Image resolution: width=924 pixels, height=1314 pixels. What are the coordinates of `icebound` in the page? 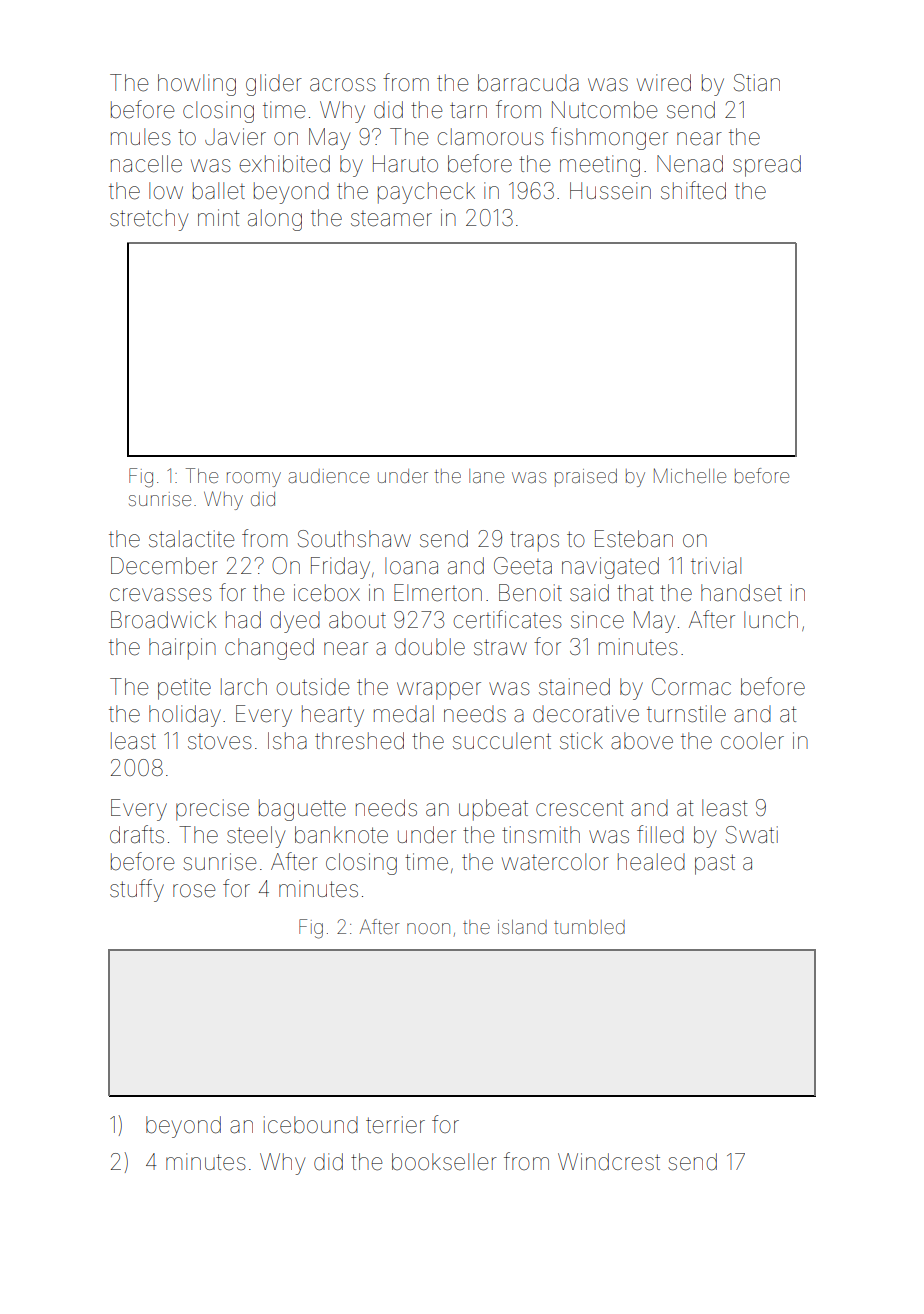 It's located at (311, 1125).
